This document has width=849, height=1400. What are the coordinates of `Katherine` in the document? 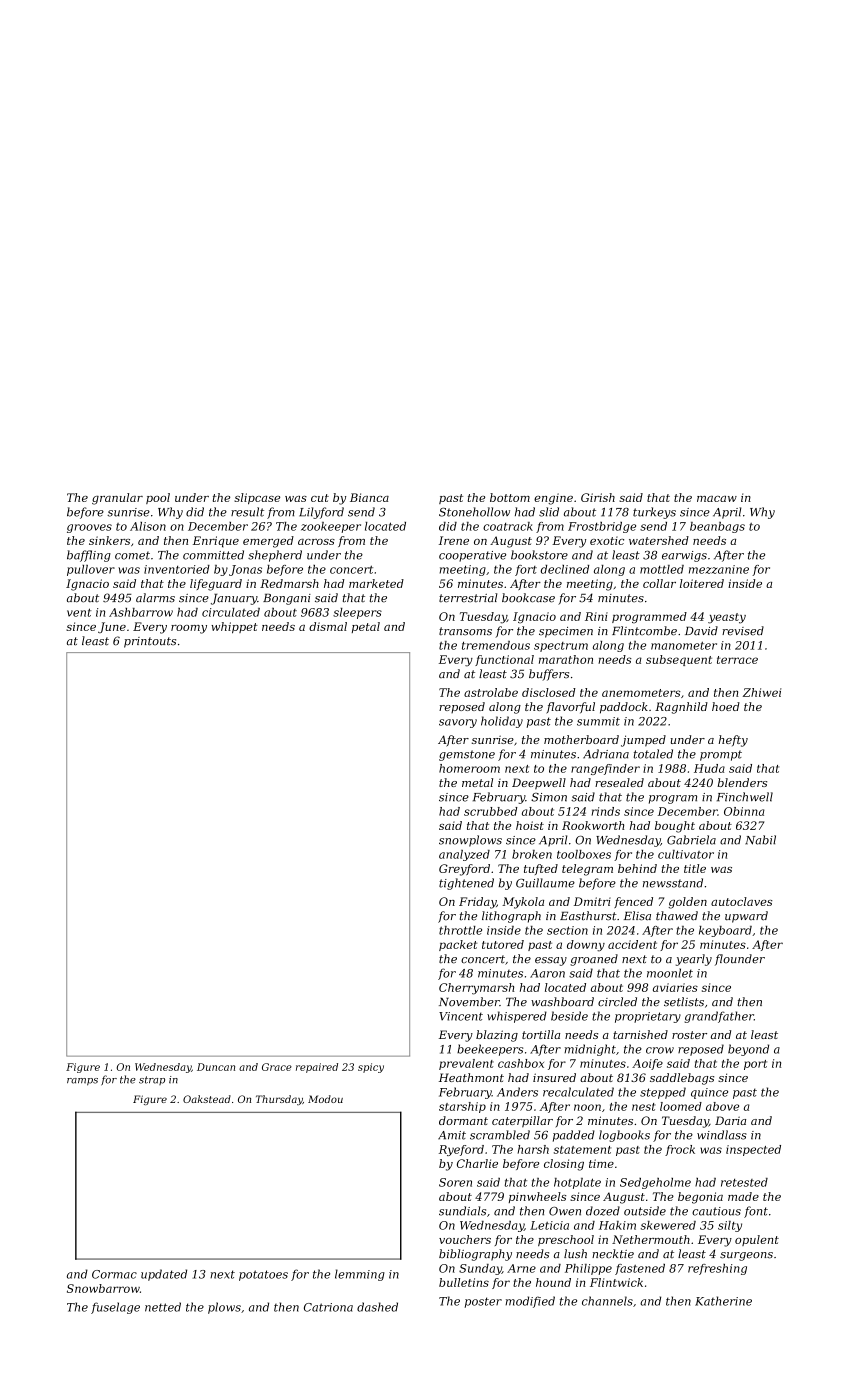 It's located at (723, 1301).
